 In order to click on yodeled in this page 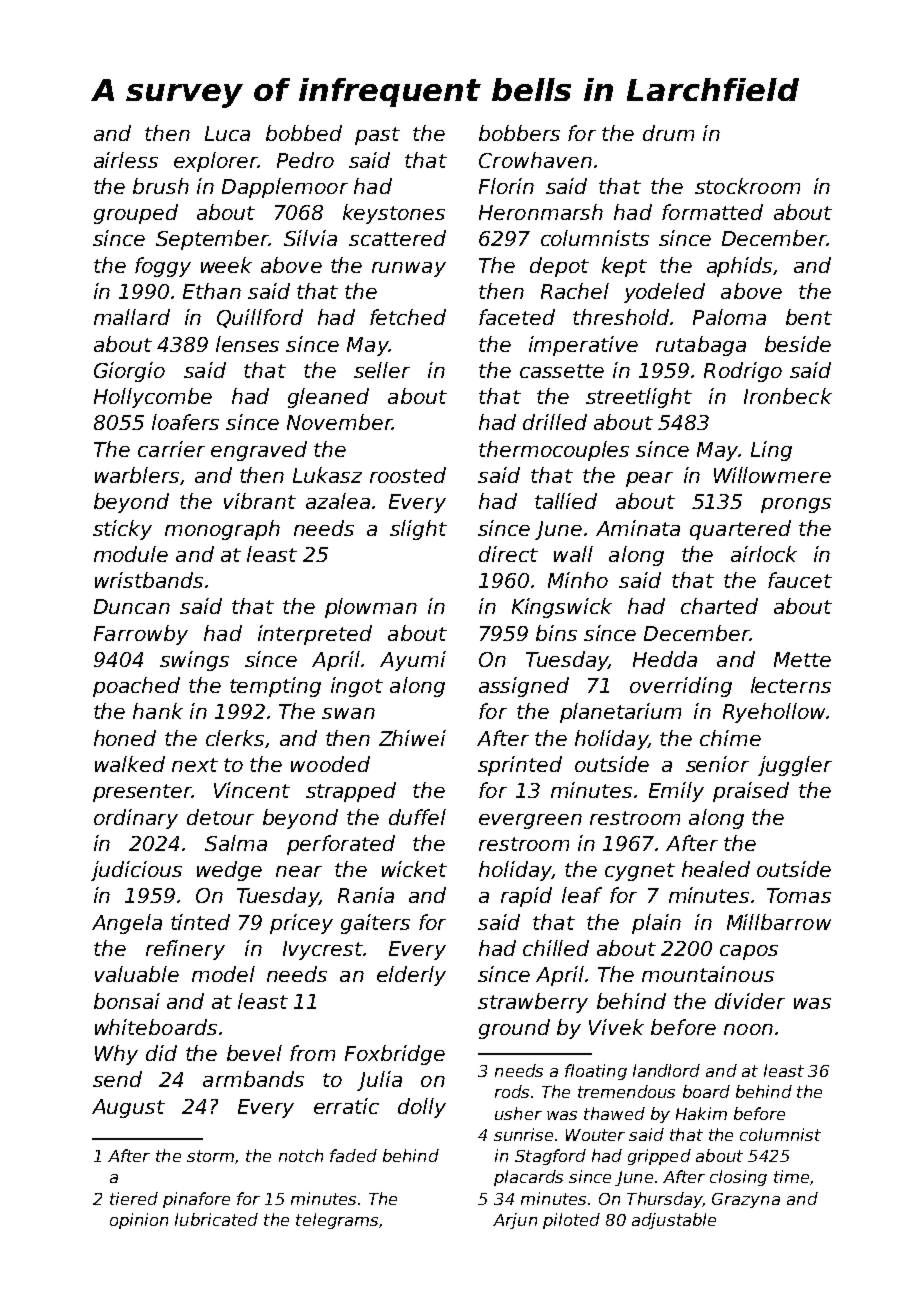, I will do `click(664, 293)`.
